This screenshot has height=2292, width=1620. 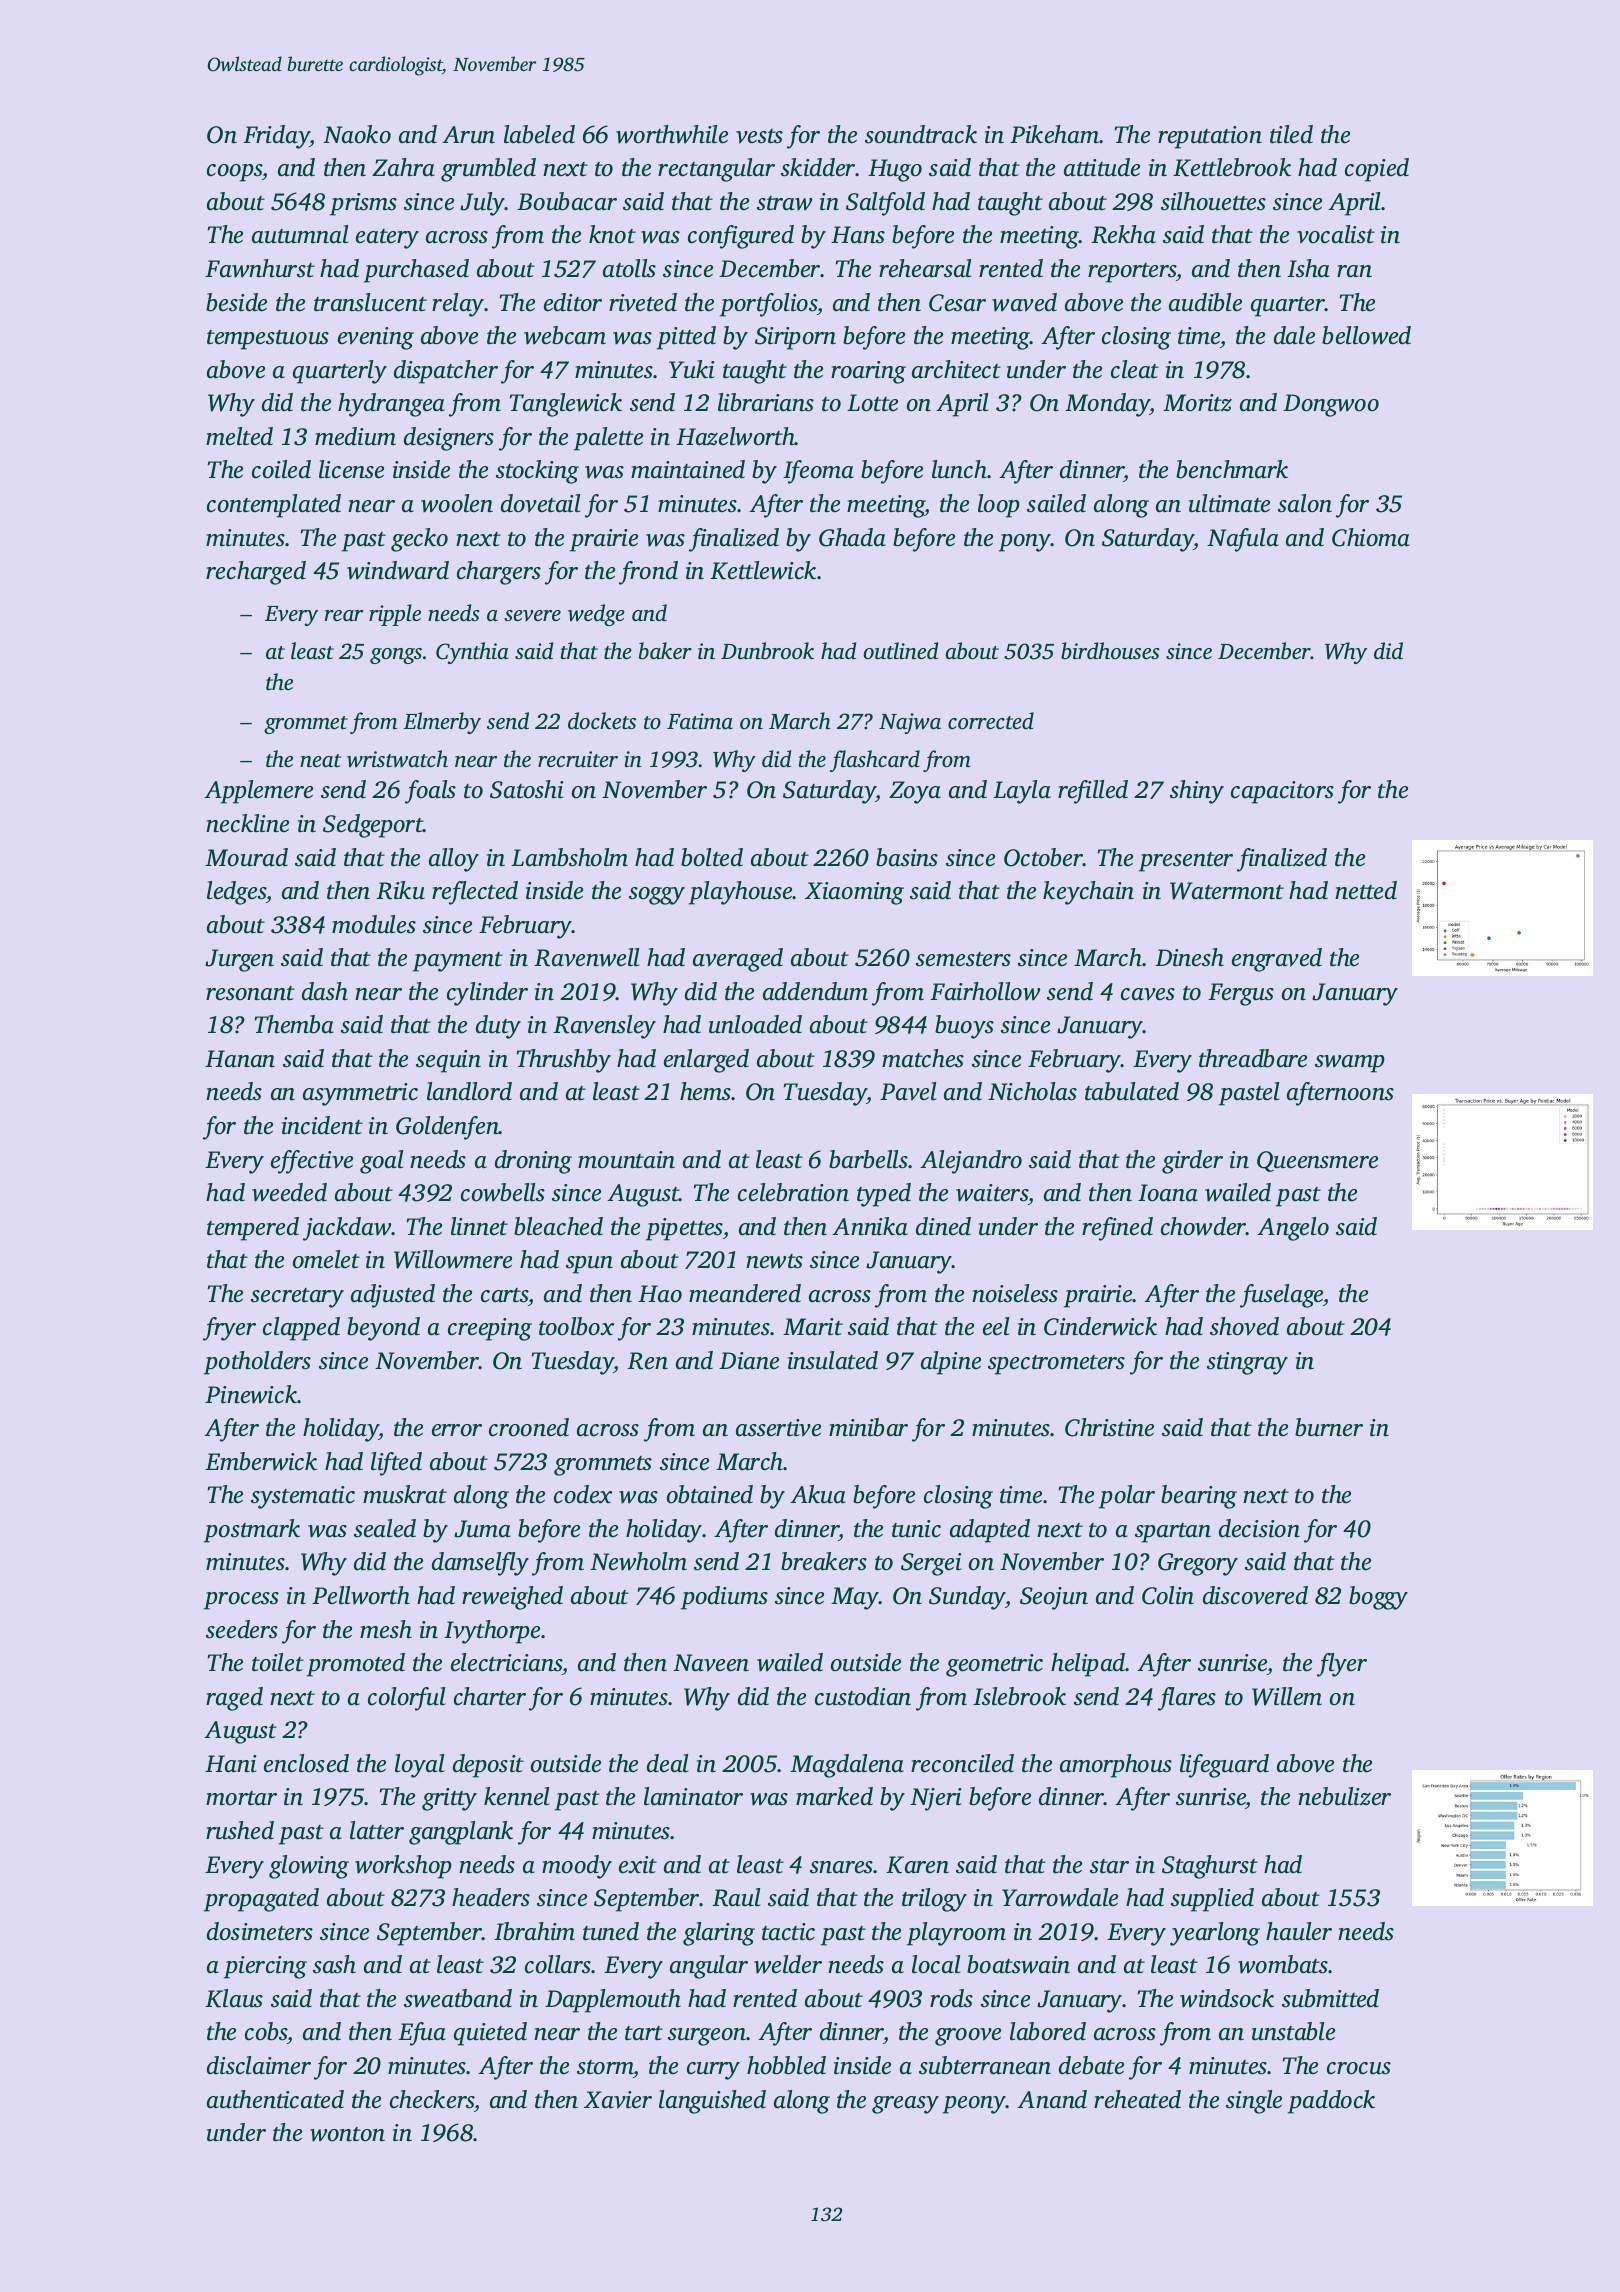 What do you see at coordinates (712, 2102) in the screenshot?
I see `languished` at bounding box center [712, 2102].
